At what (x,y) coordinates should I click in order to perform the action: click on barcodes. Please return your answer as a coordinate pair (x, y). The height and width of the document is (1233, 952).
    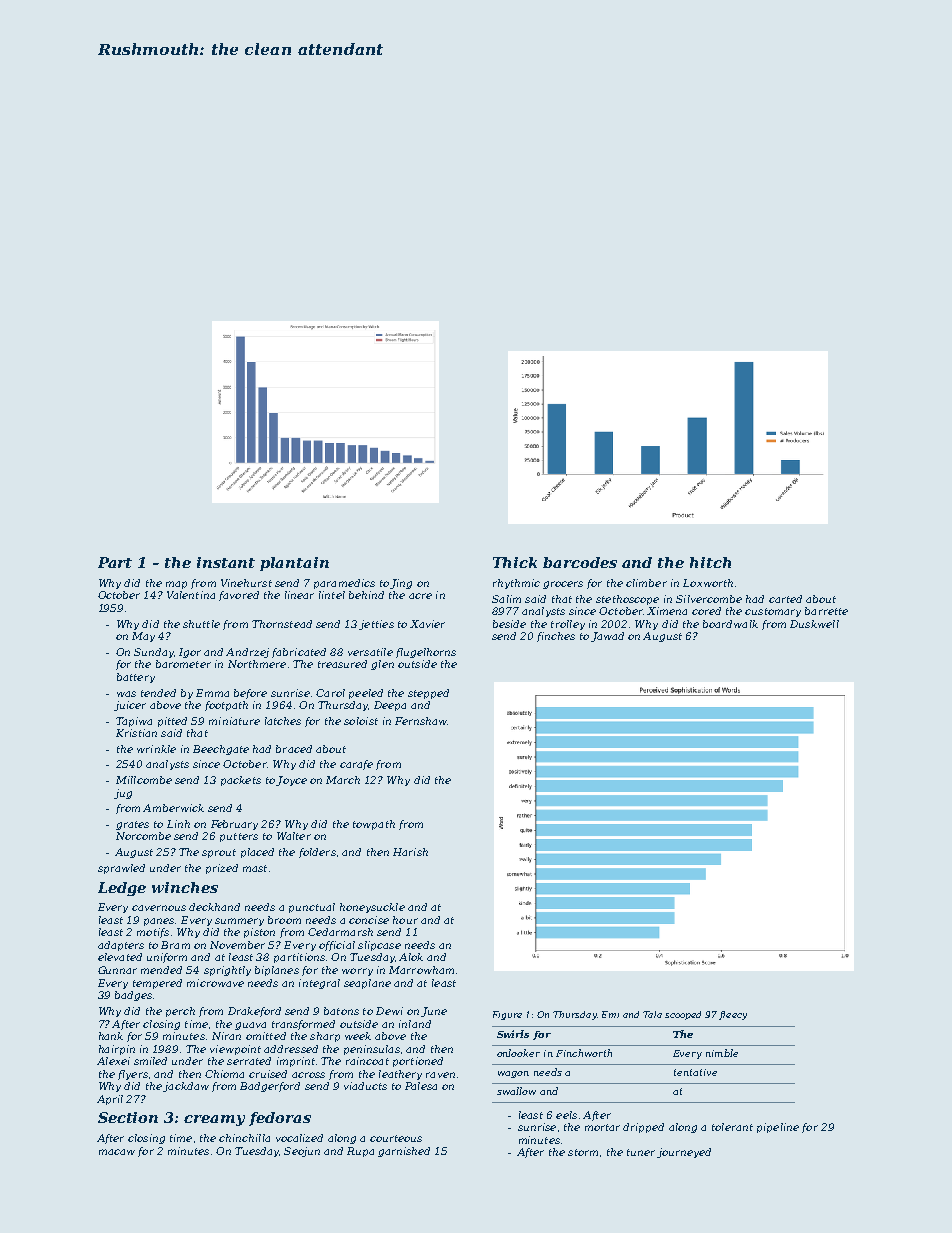
    Looking at the image, I should click on (580, 562).
